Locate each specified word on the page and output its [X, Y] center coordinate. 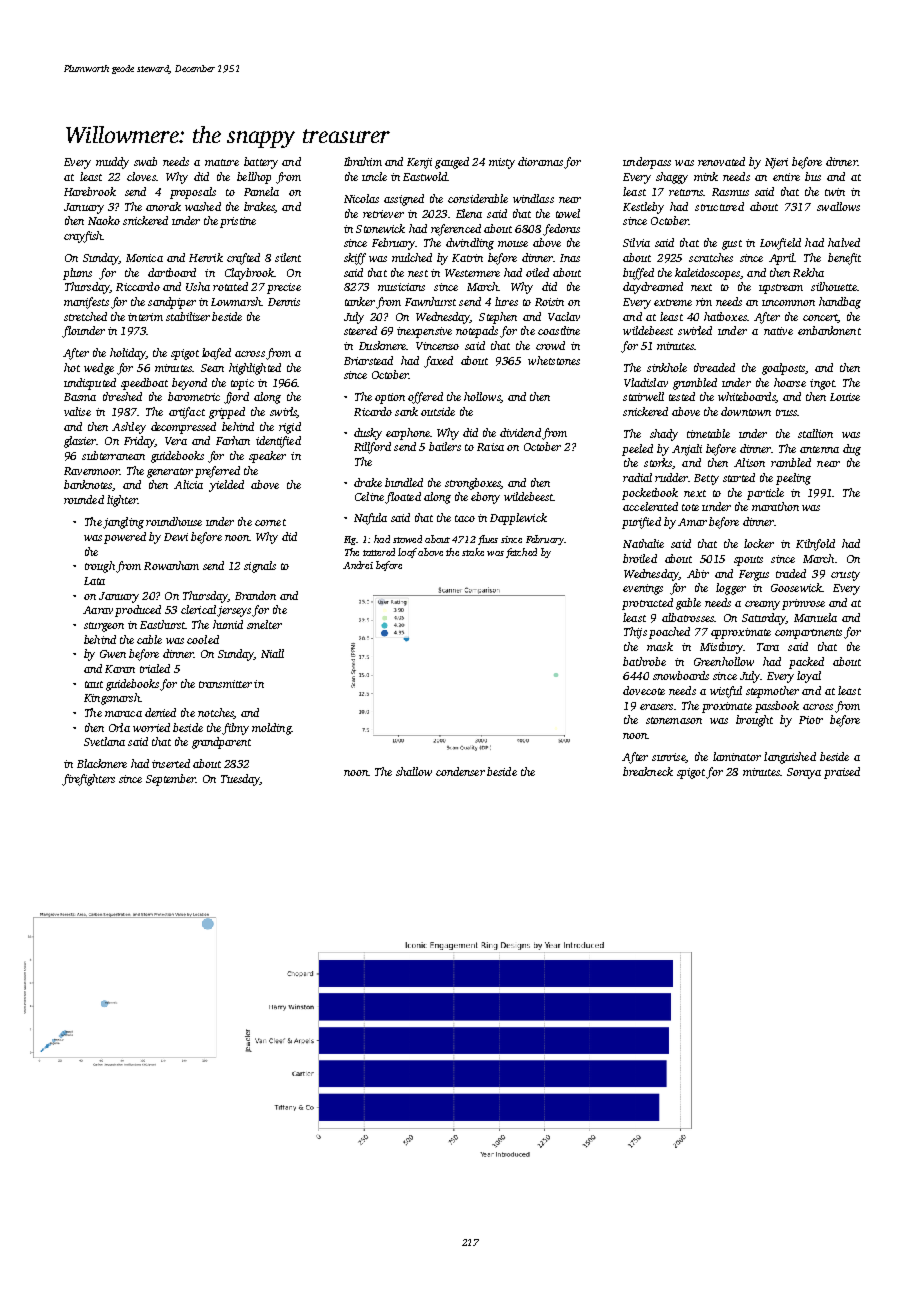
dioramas [540, 161]
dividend [520, 432]
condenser [460, 771]
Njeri [776, 163]
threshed [122, 396]
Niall [272, 653]
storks [658, 462]
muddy [112, 163]
